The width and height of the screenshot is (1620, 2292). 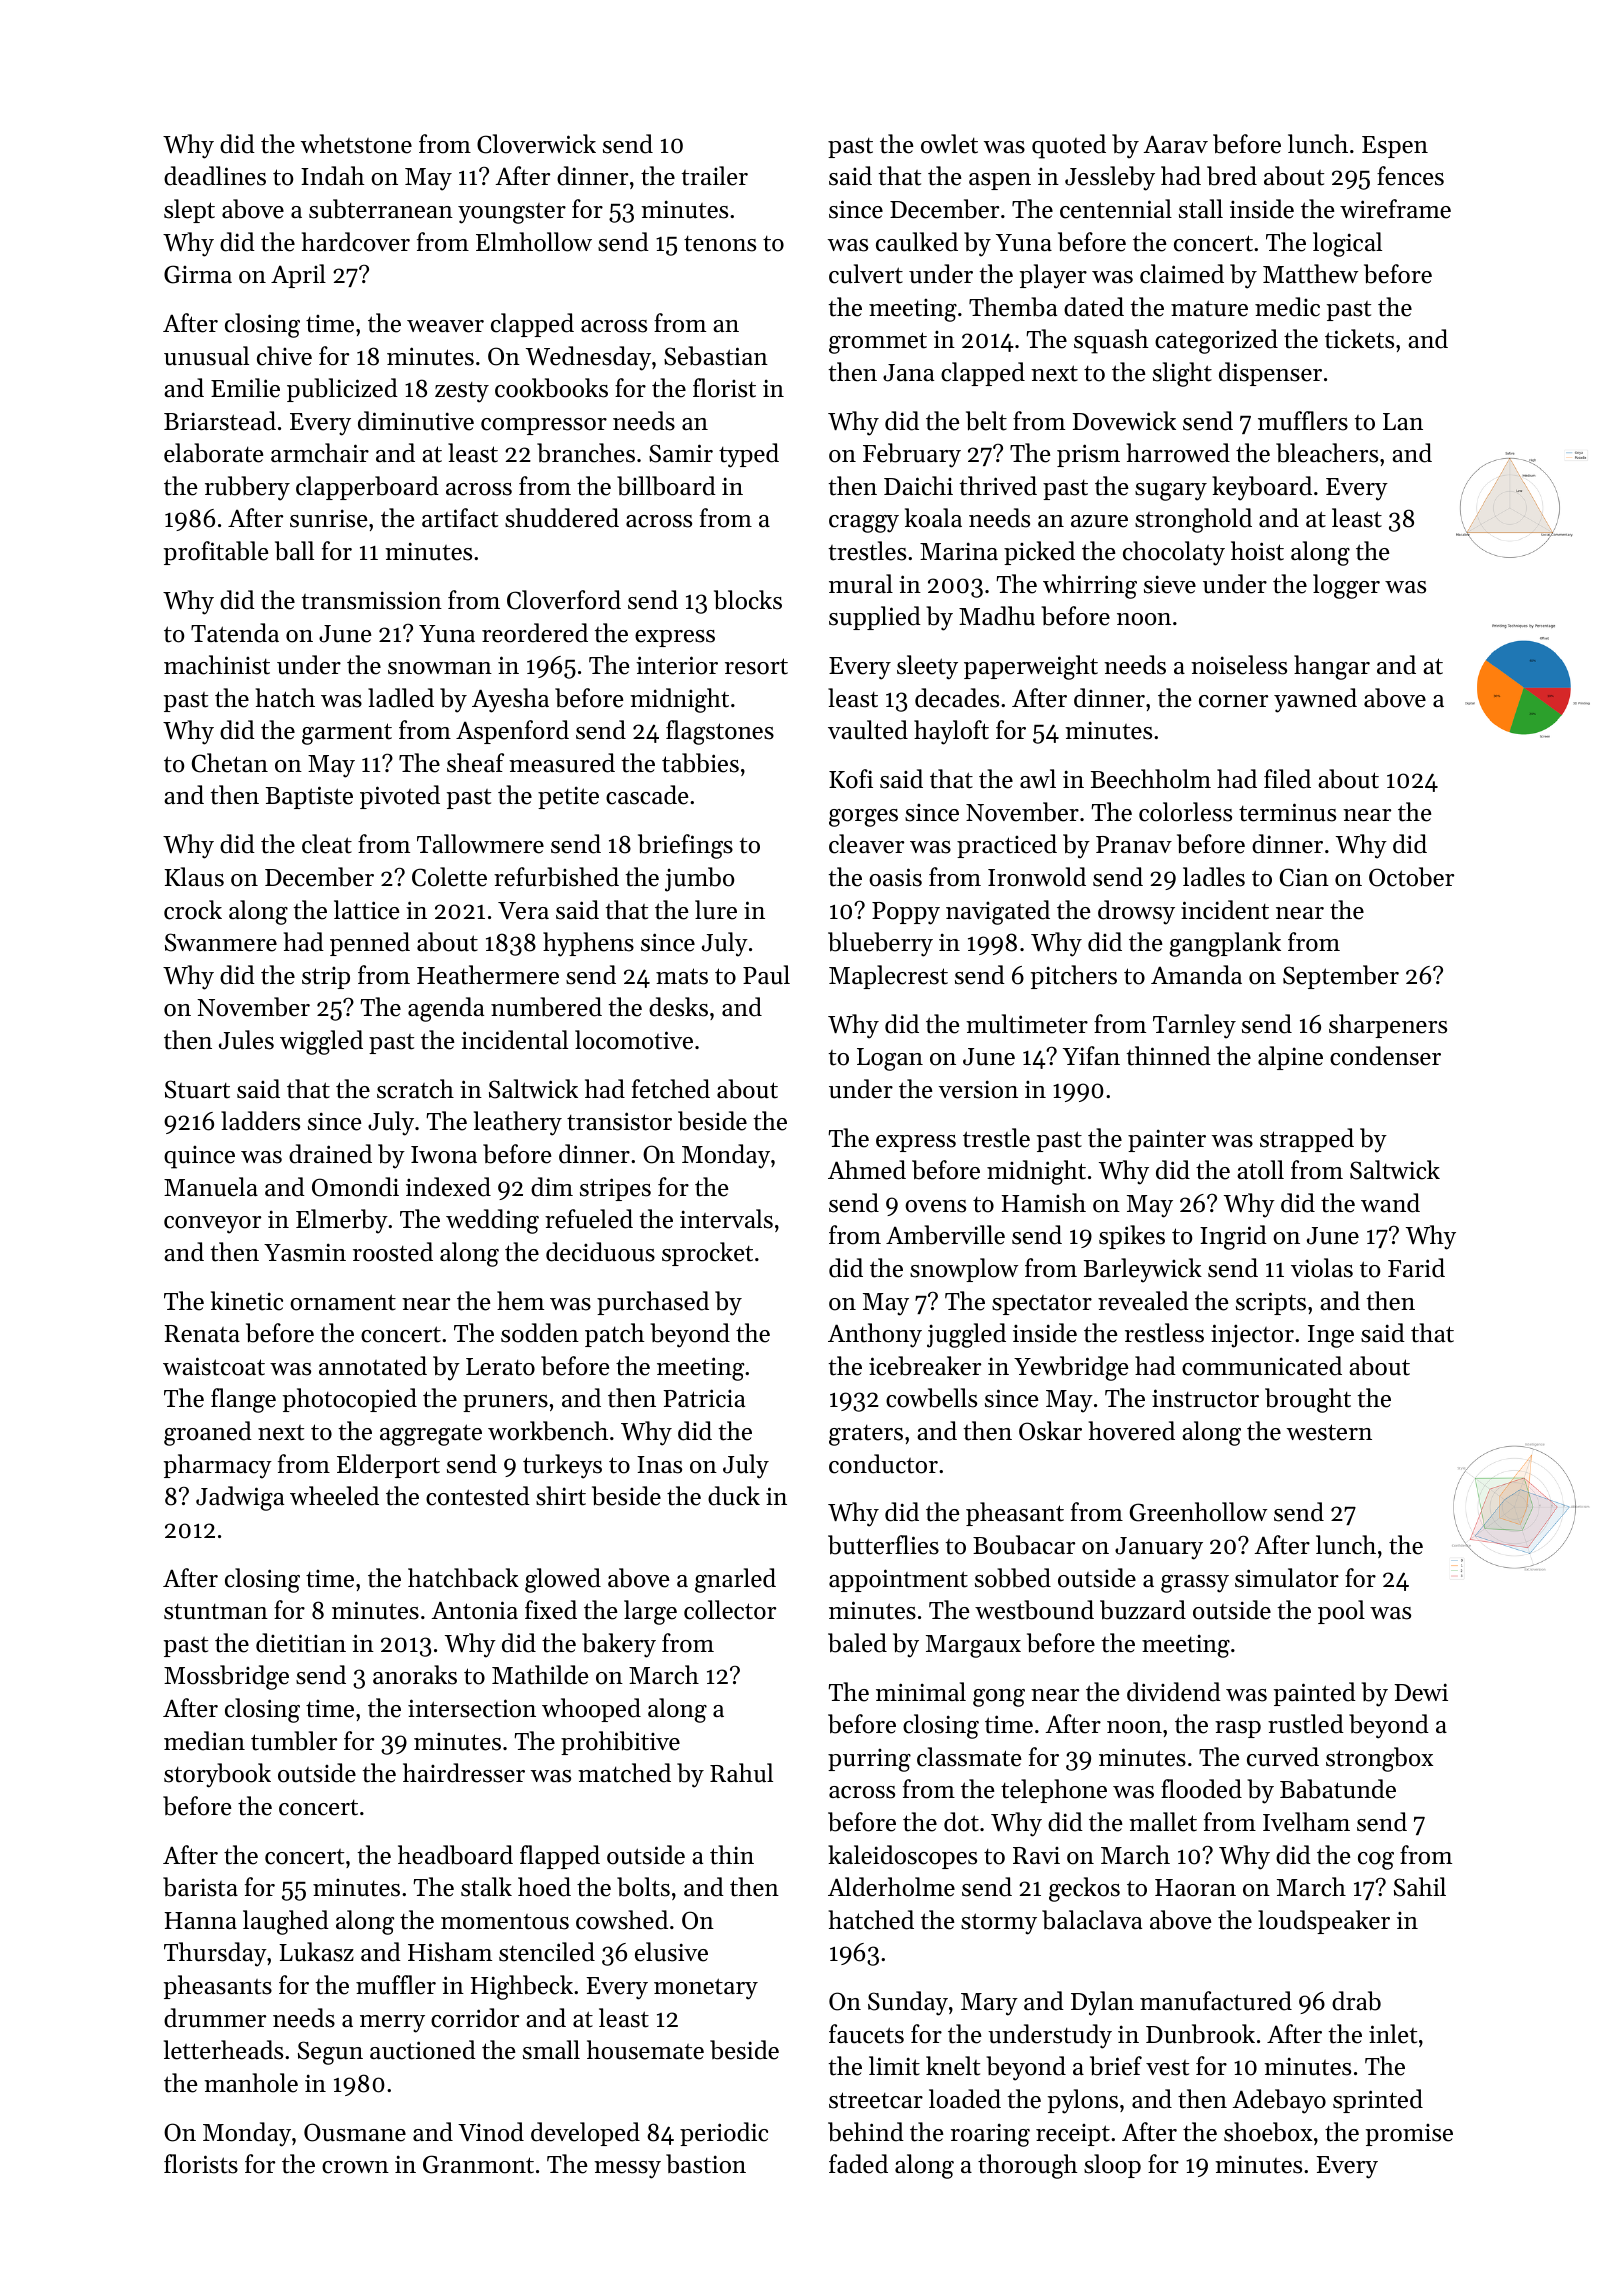 I want to click on telephone, so click(x=1054, y=1791).
